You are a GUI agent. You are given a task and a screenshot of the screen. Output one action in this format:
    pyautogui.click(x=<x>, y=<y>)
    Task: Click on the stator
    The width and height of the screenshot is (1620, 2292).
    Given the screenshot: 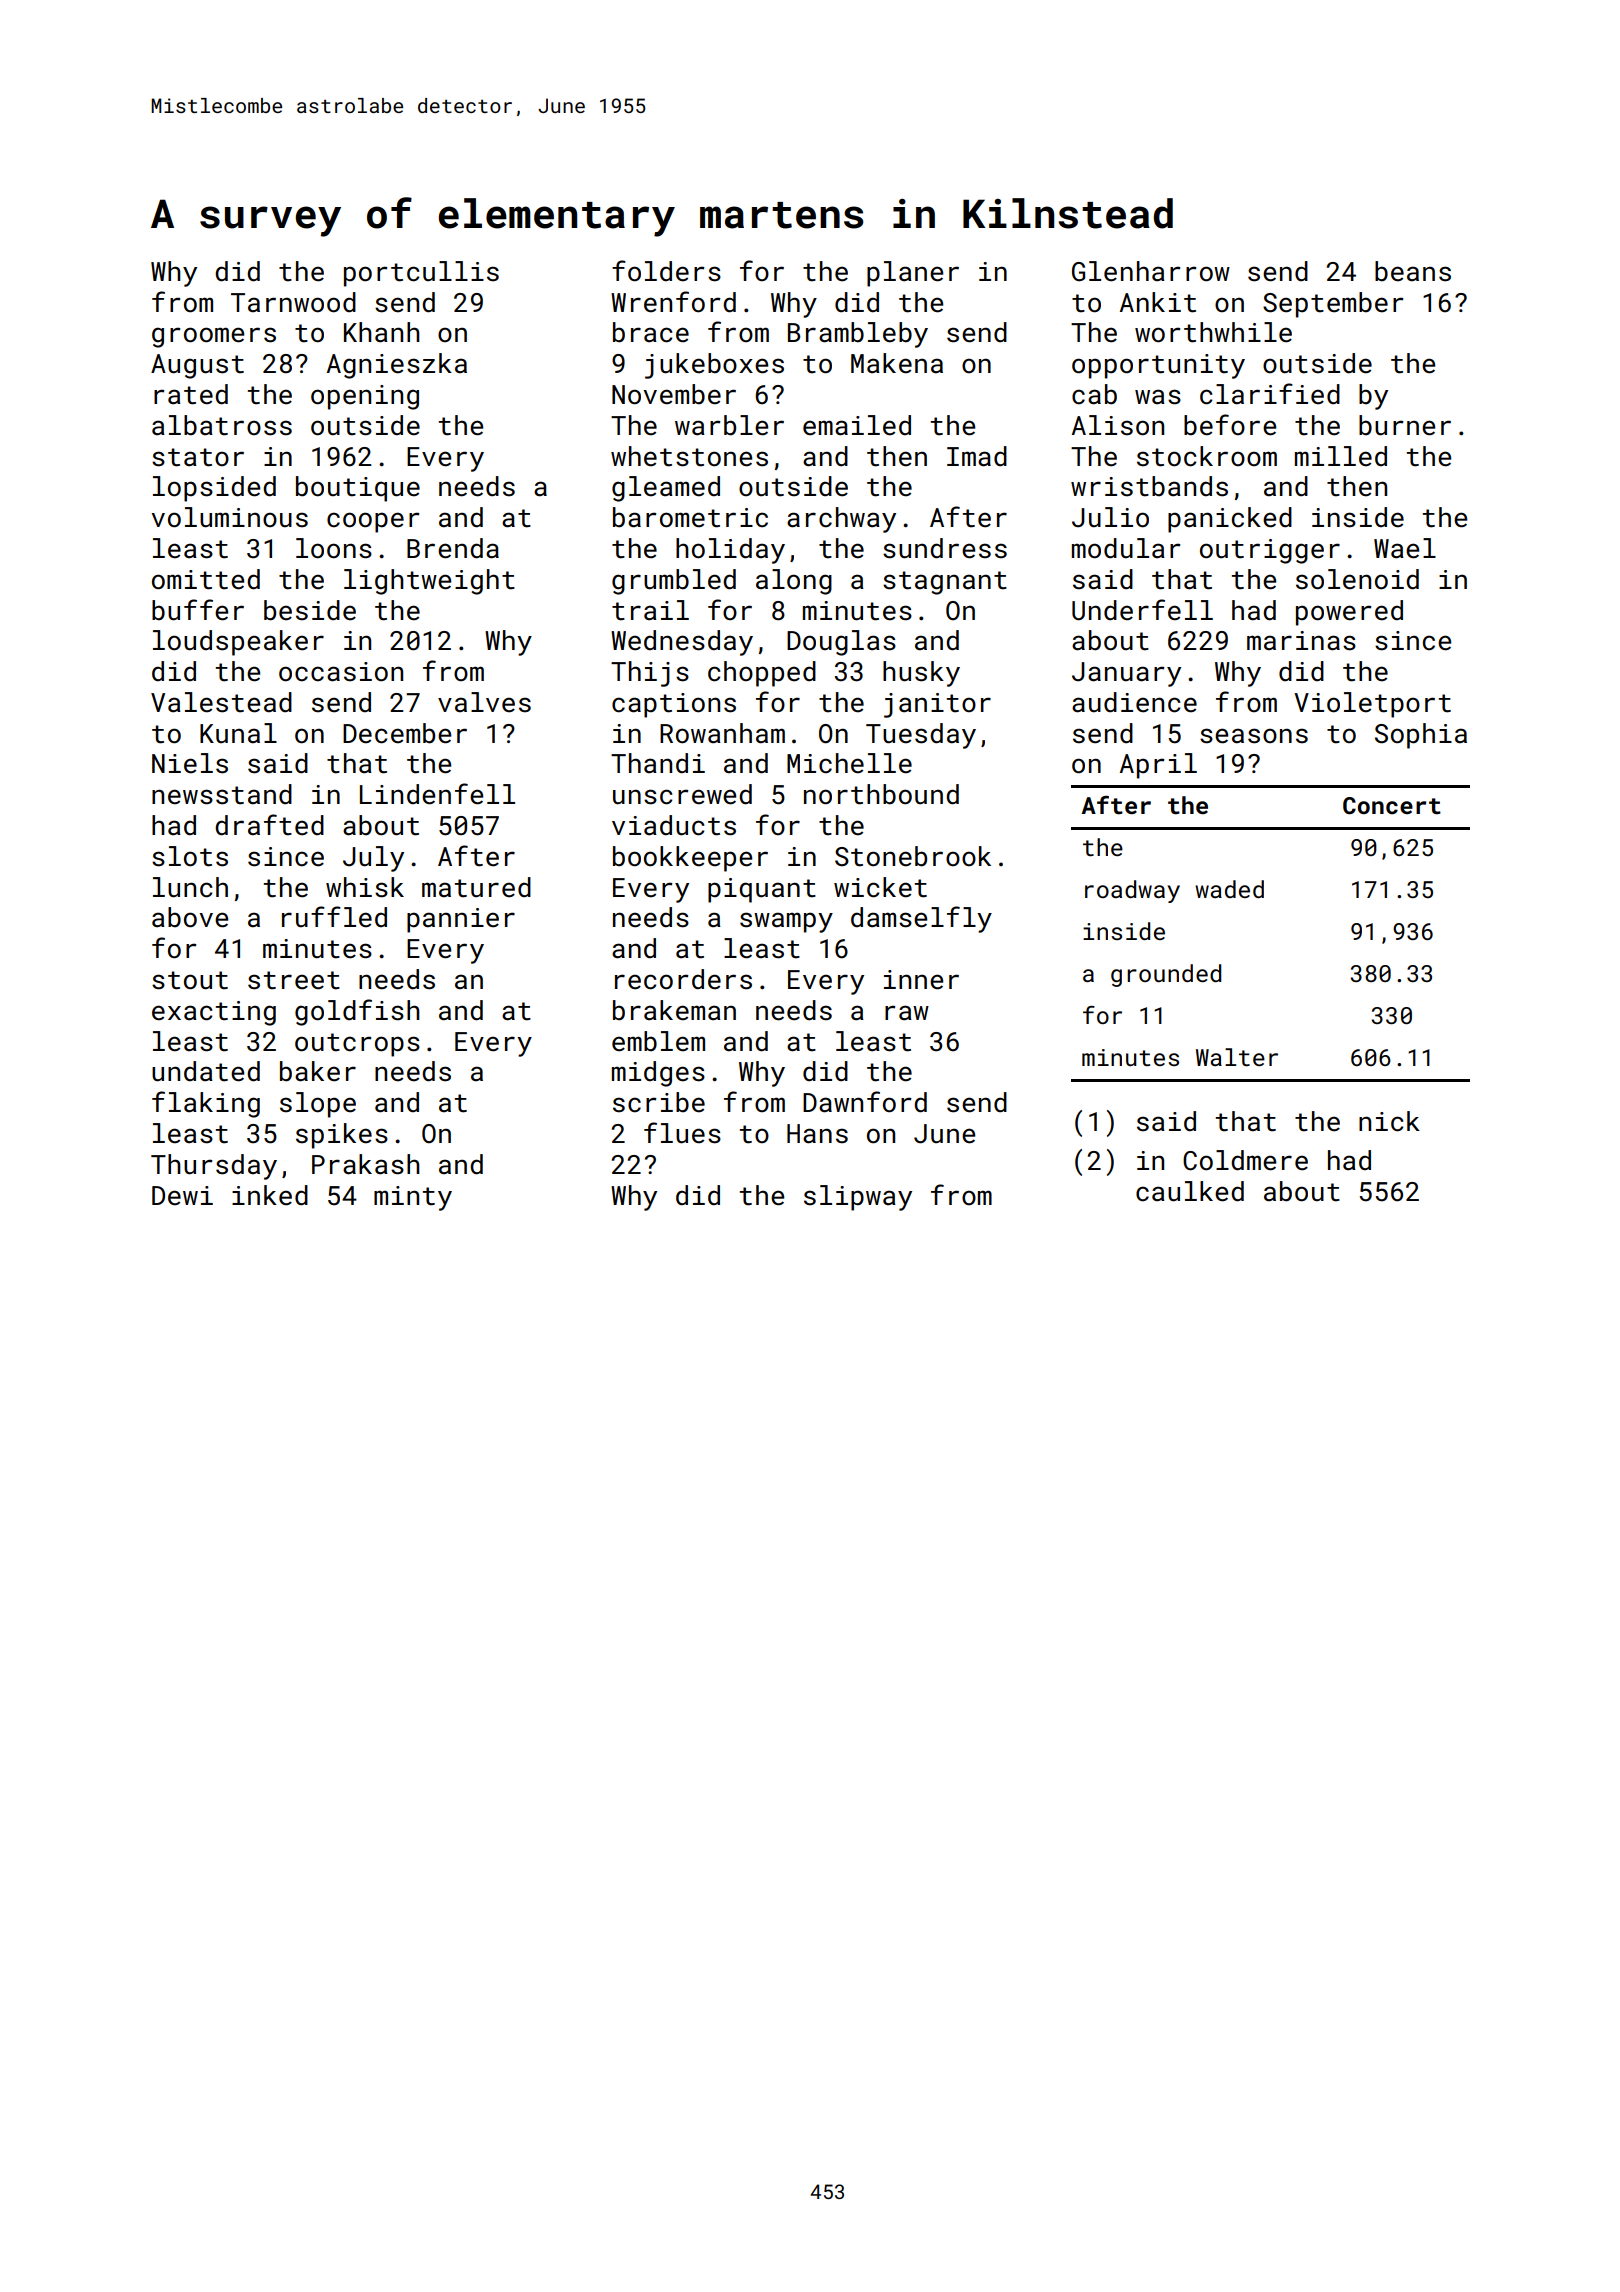 What is the action you would take?
    pyautogui.click(x=198, y=457)
